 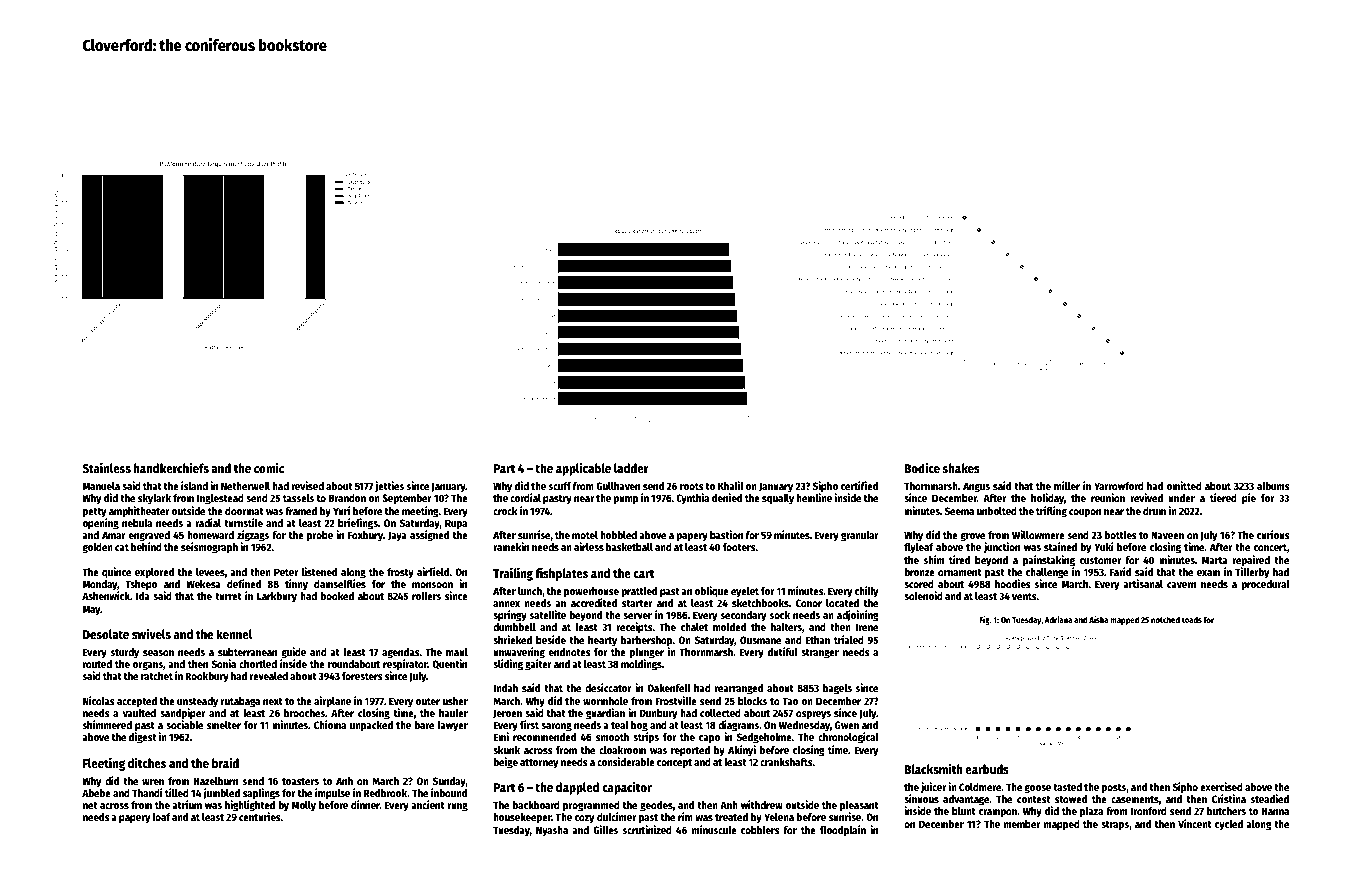 What do you see at coordinates (1181, 585) in the document?
I see `cavern` at bounding box center [1181, 585].
